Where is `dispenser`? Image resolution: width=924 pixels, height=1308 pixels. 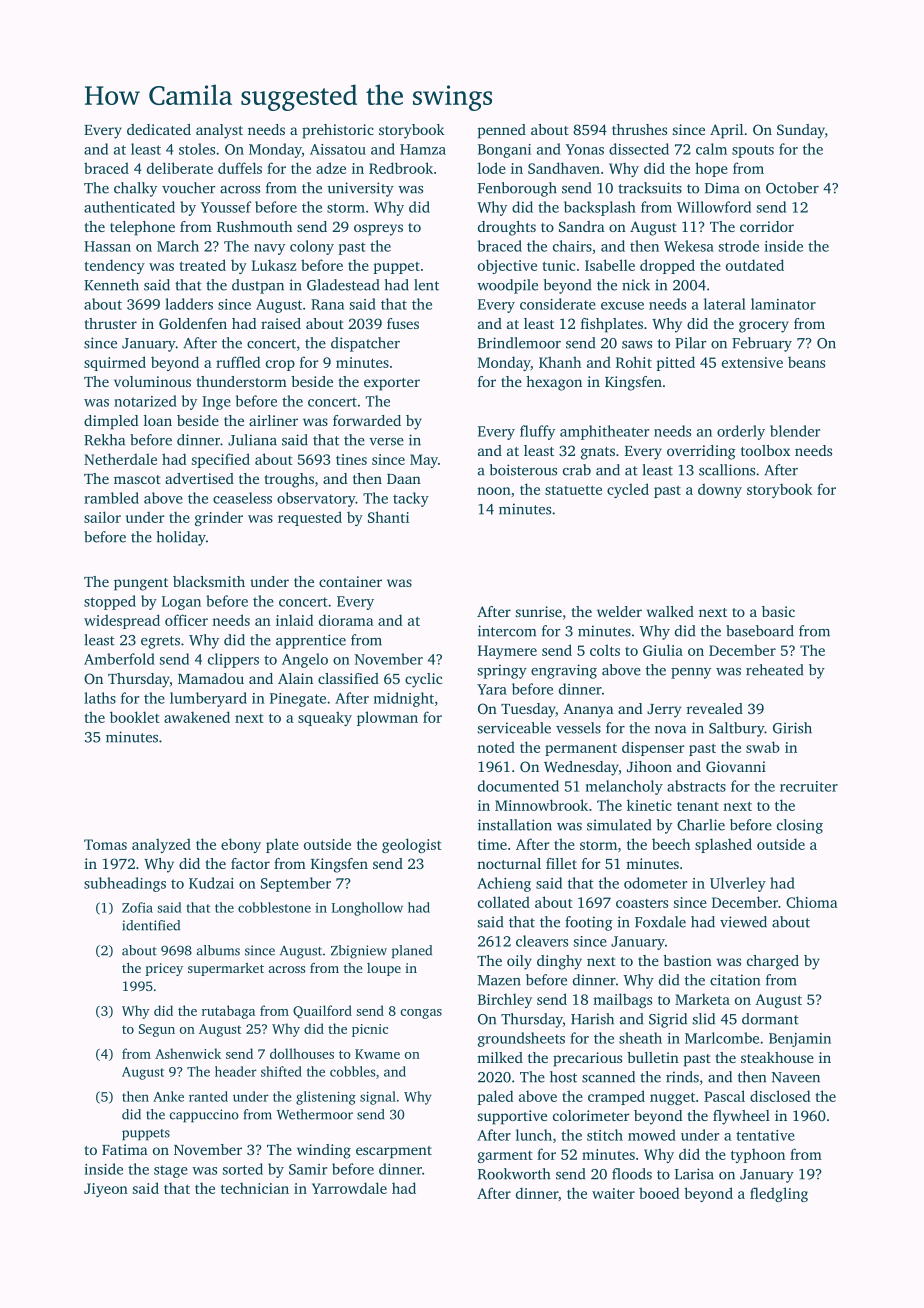 dispenser is located at coordinates (653, 748).
